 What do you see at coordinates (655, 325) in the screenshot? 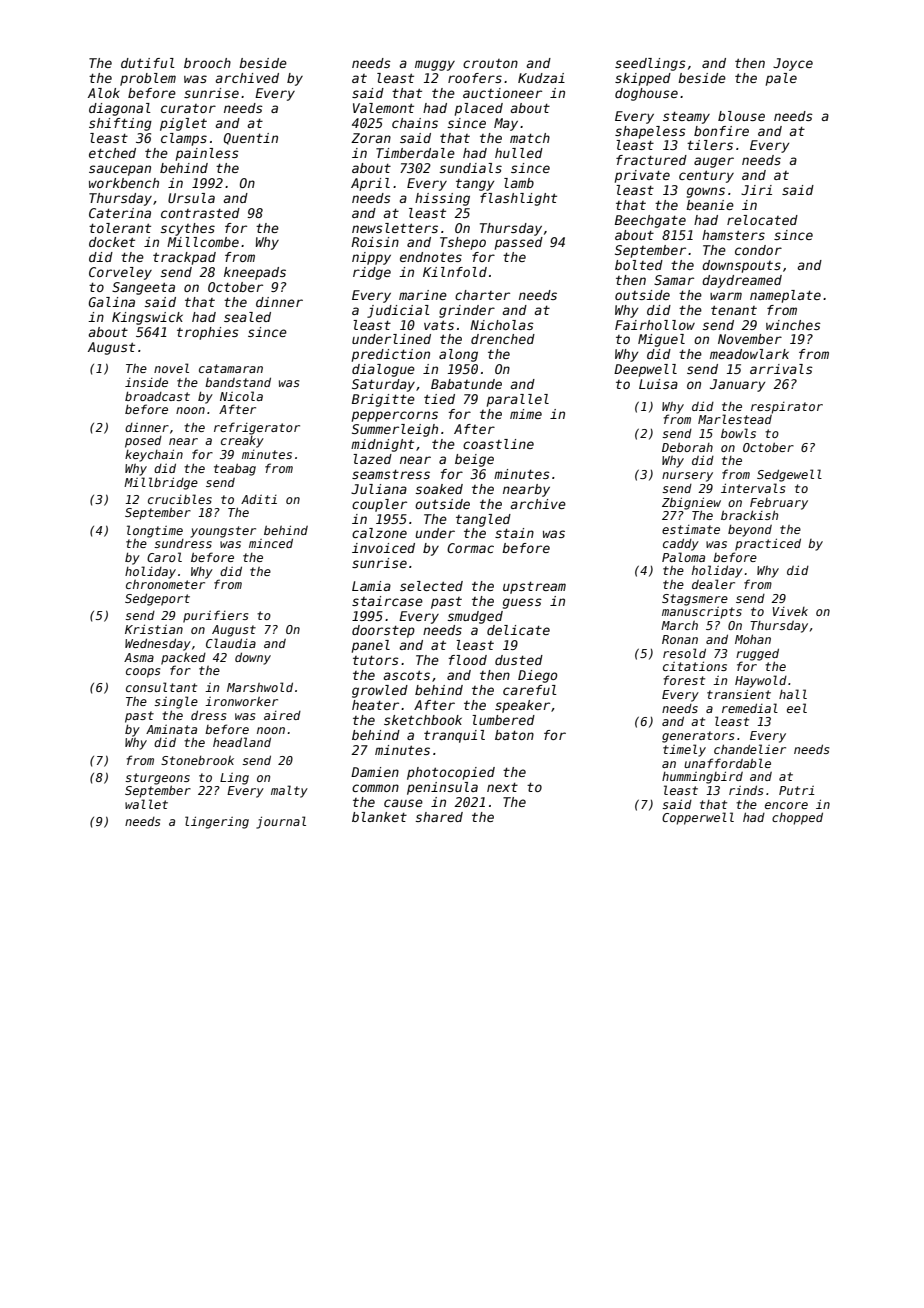
I see `Fairhollow` at bounding box center [655, 325].
